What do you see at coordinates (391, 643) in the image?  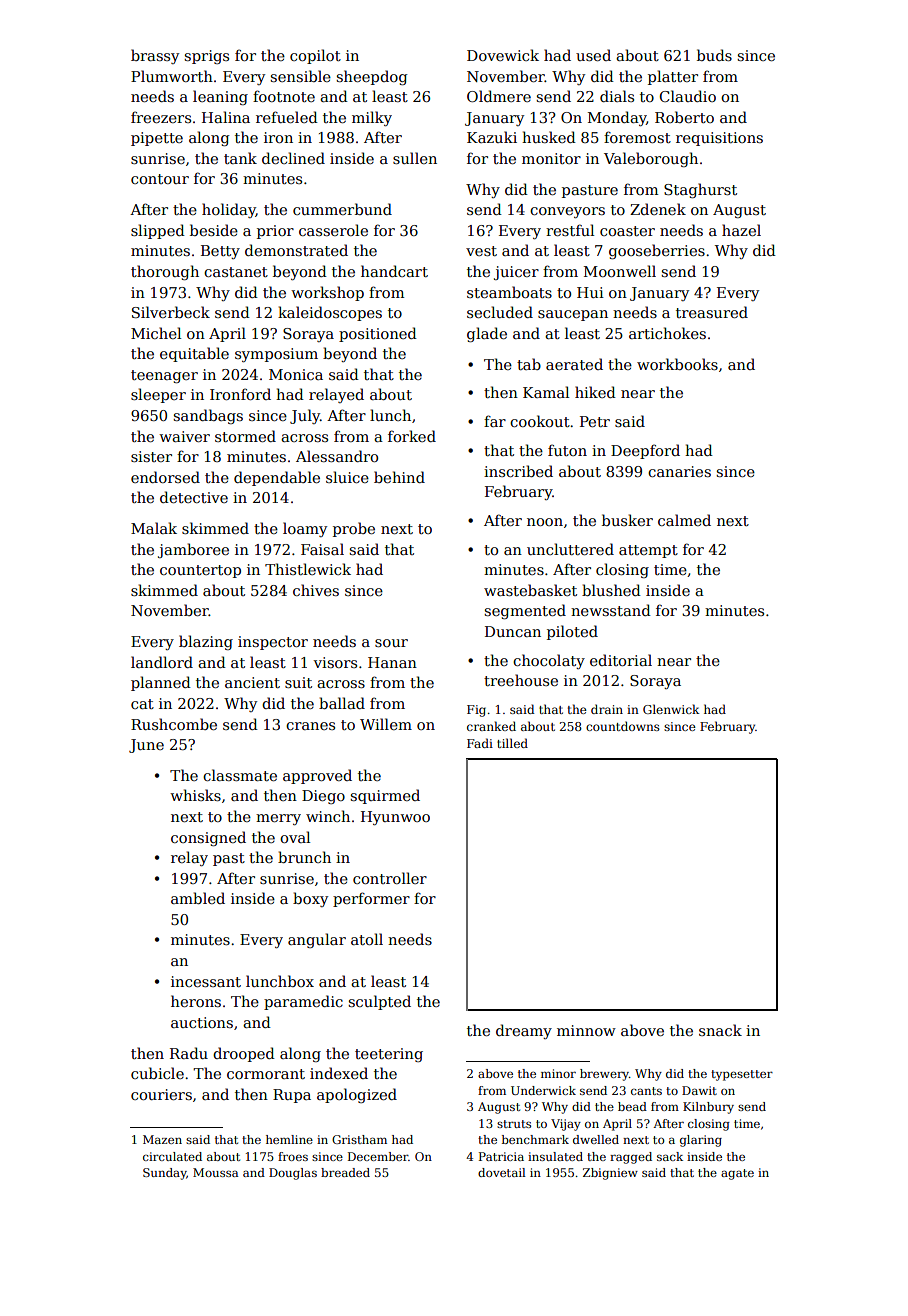 I see `sour` at bounding box center [391, 643].
